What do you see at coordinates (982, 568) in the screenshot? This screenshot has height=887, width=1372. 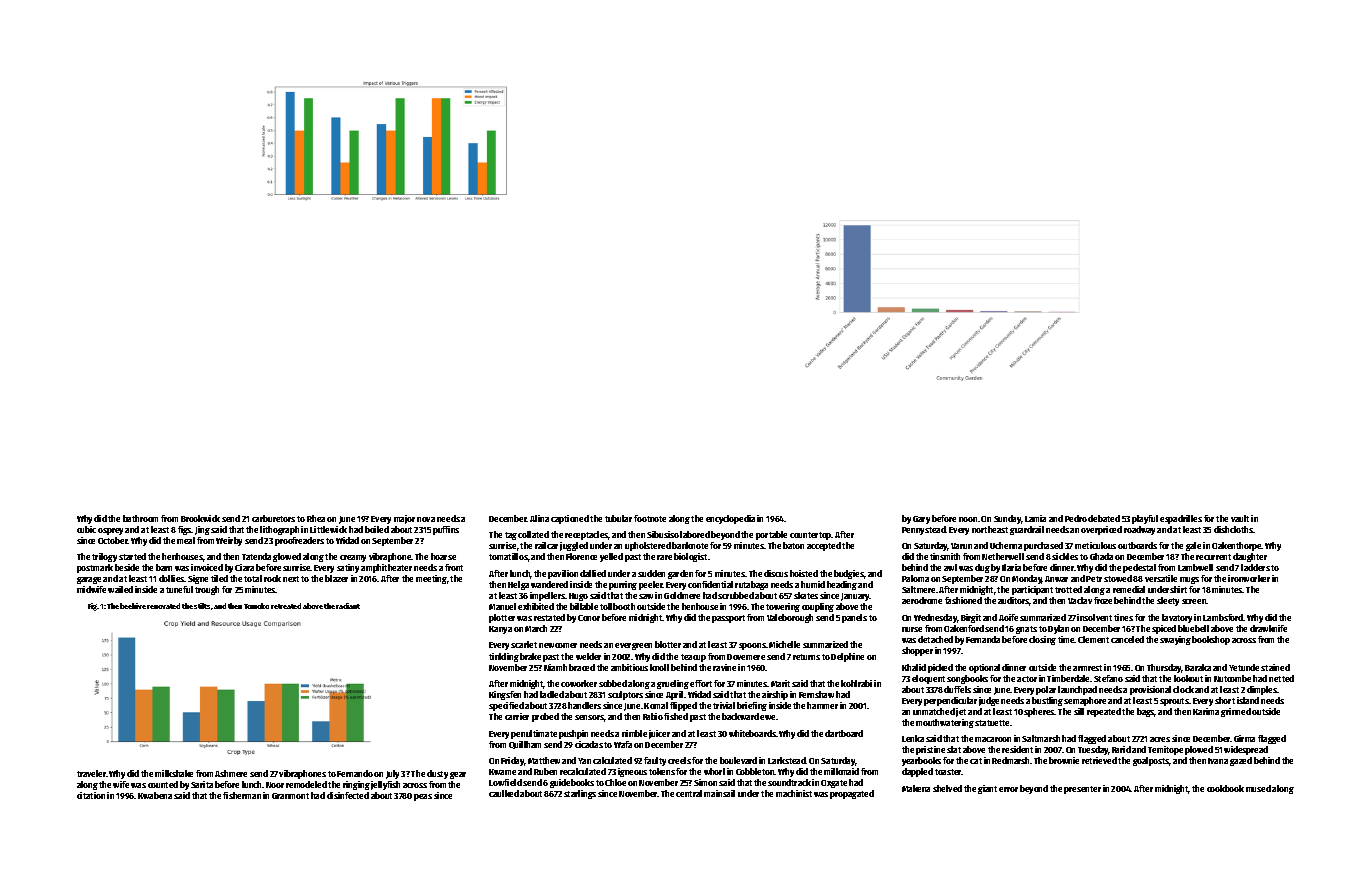 I see `dug` at bounding box center [982, 568].
